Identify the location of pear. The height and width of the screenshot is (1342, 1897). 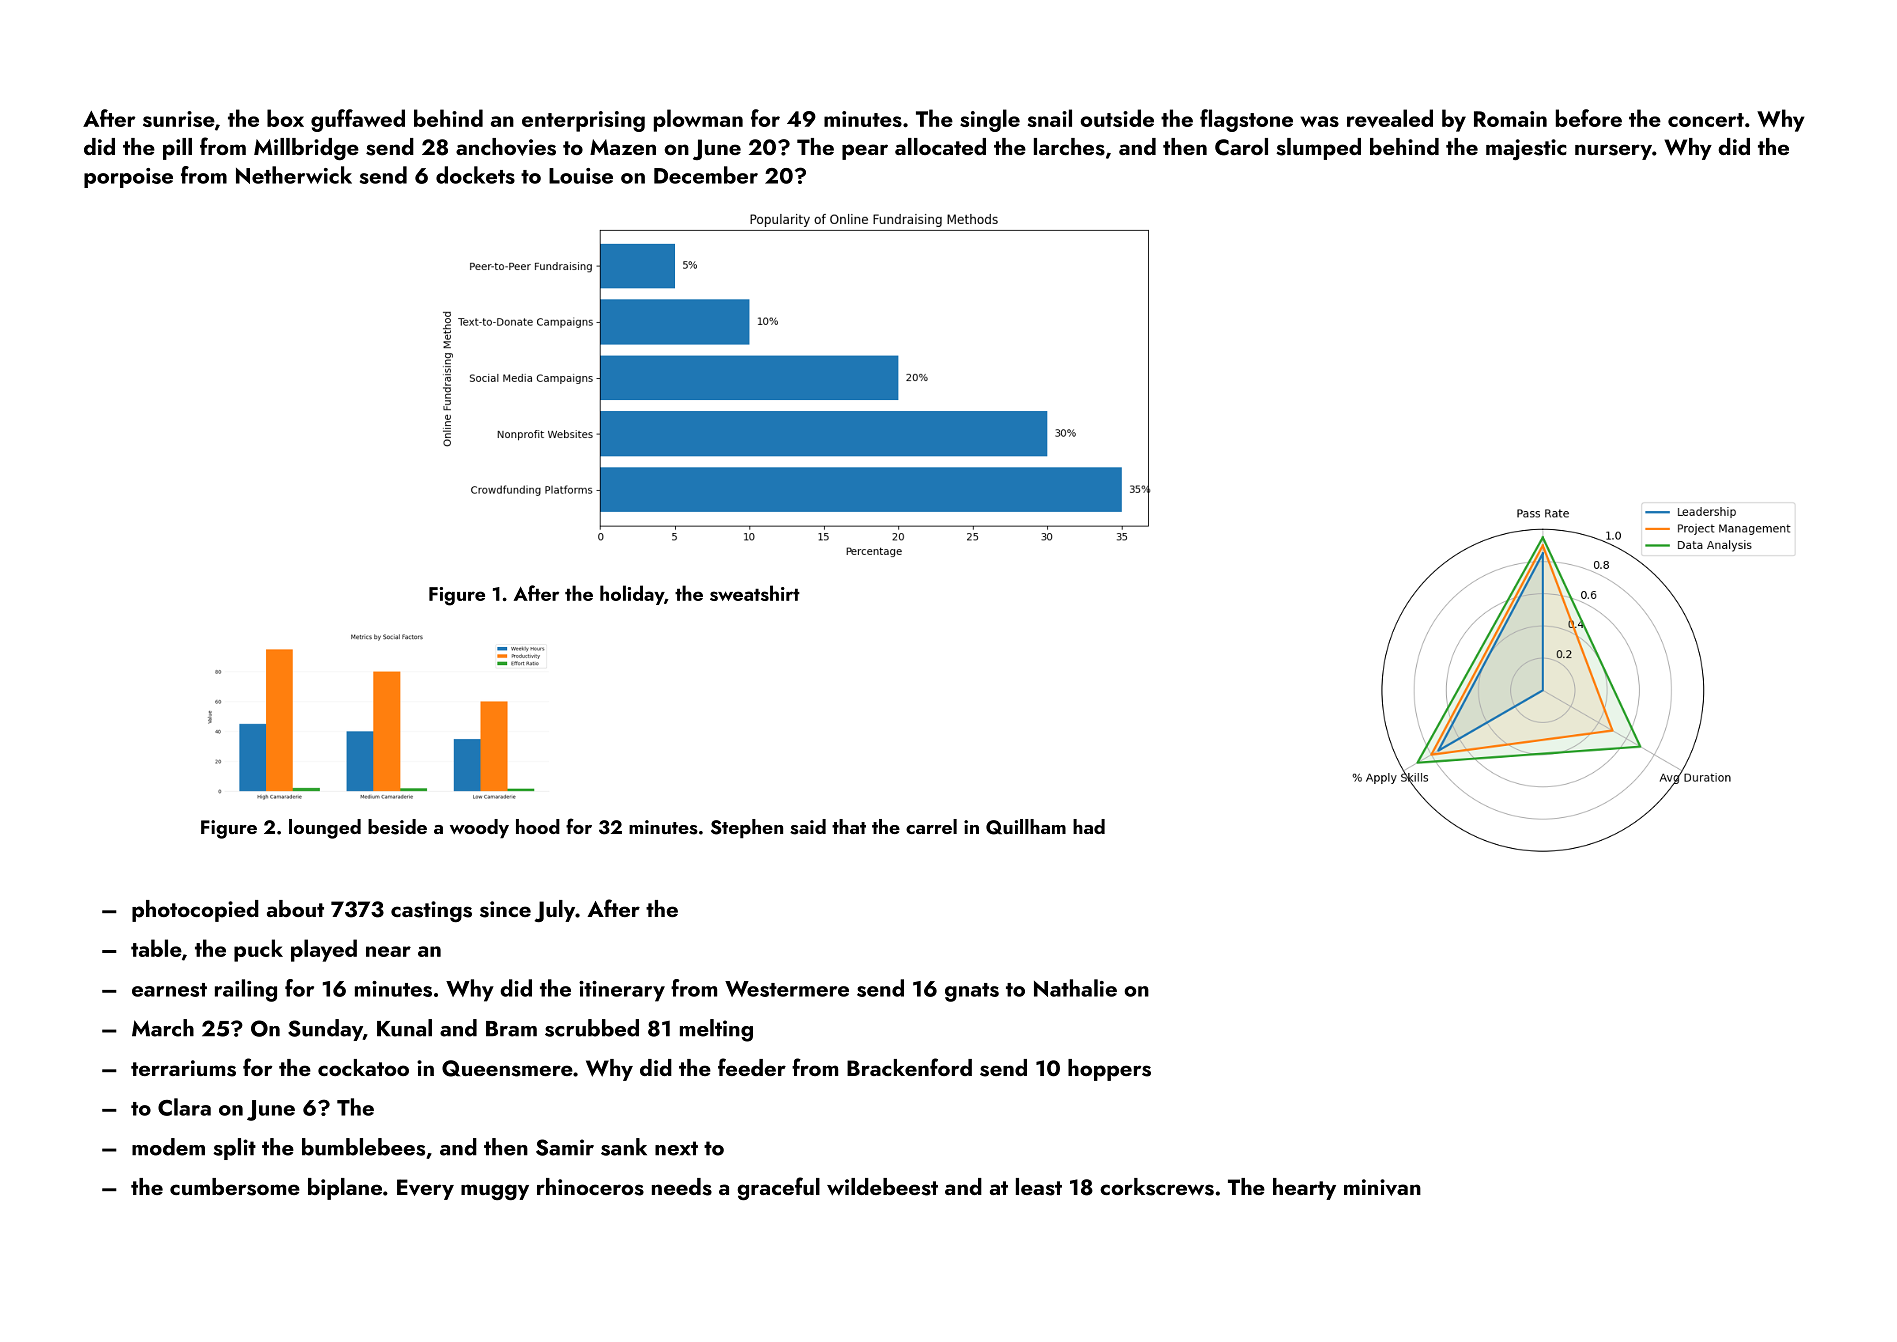
(865, 152).
